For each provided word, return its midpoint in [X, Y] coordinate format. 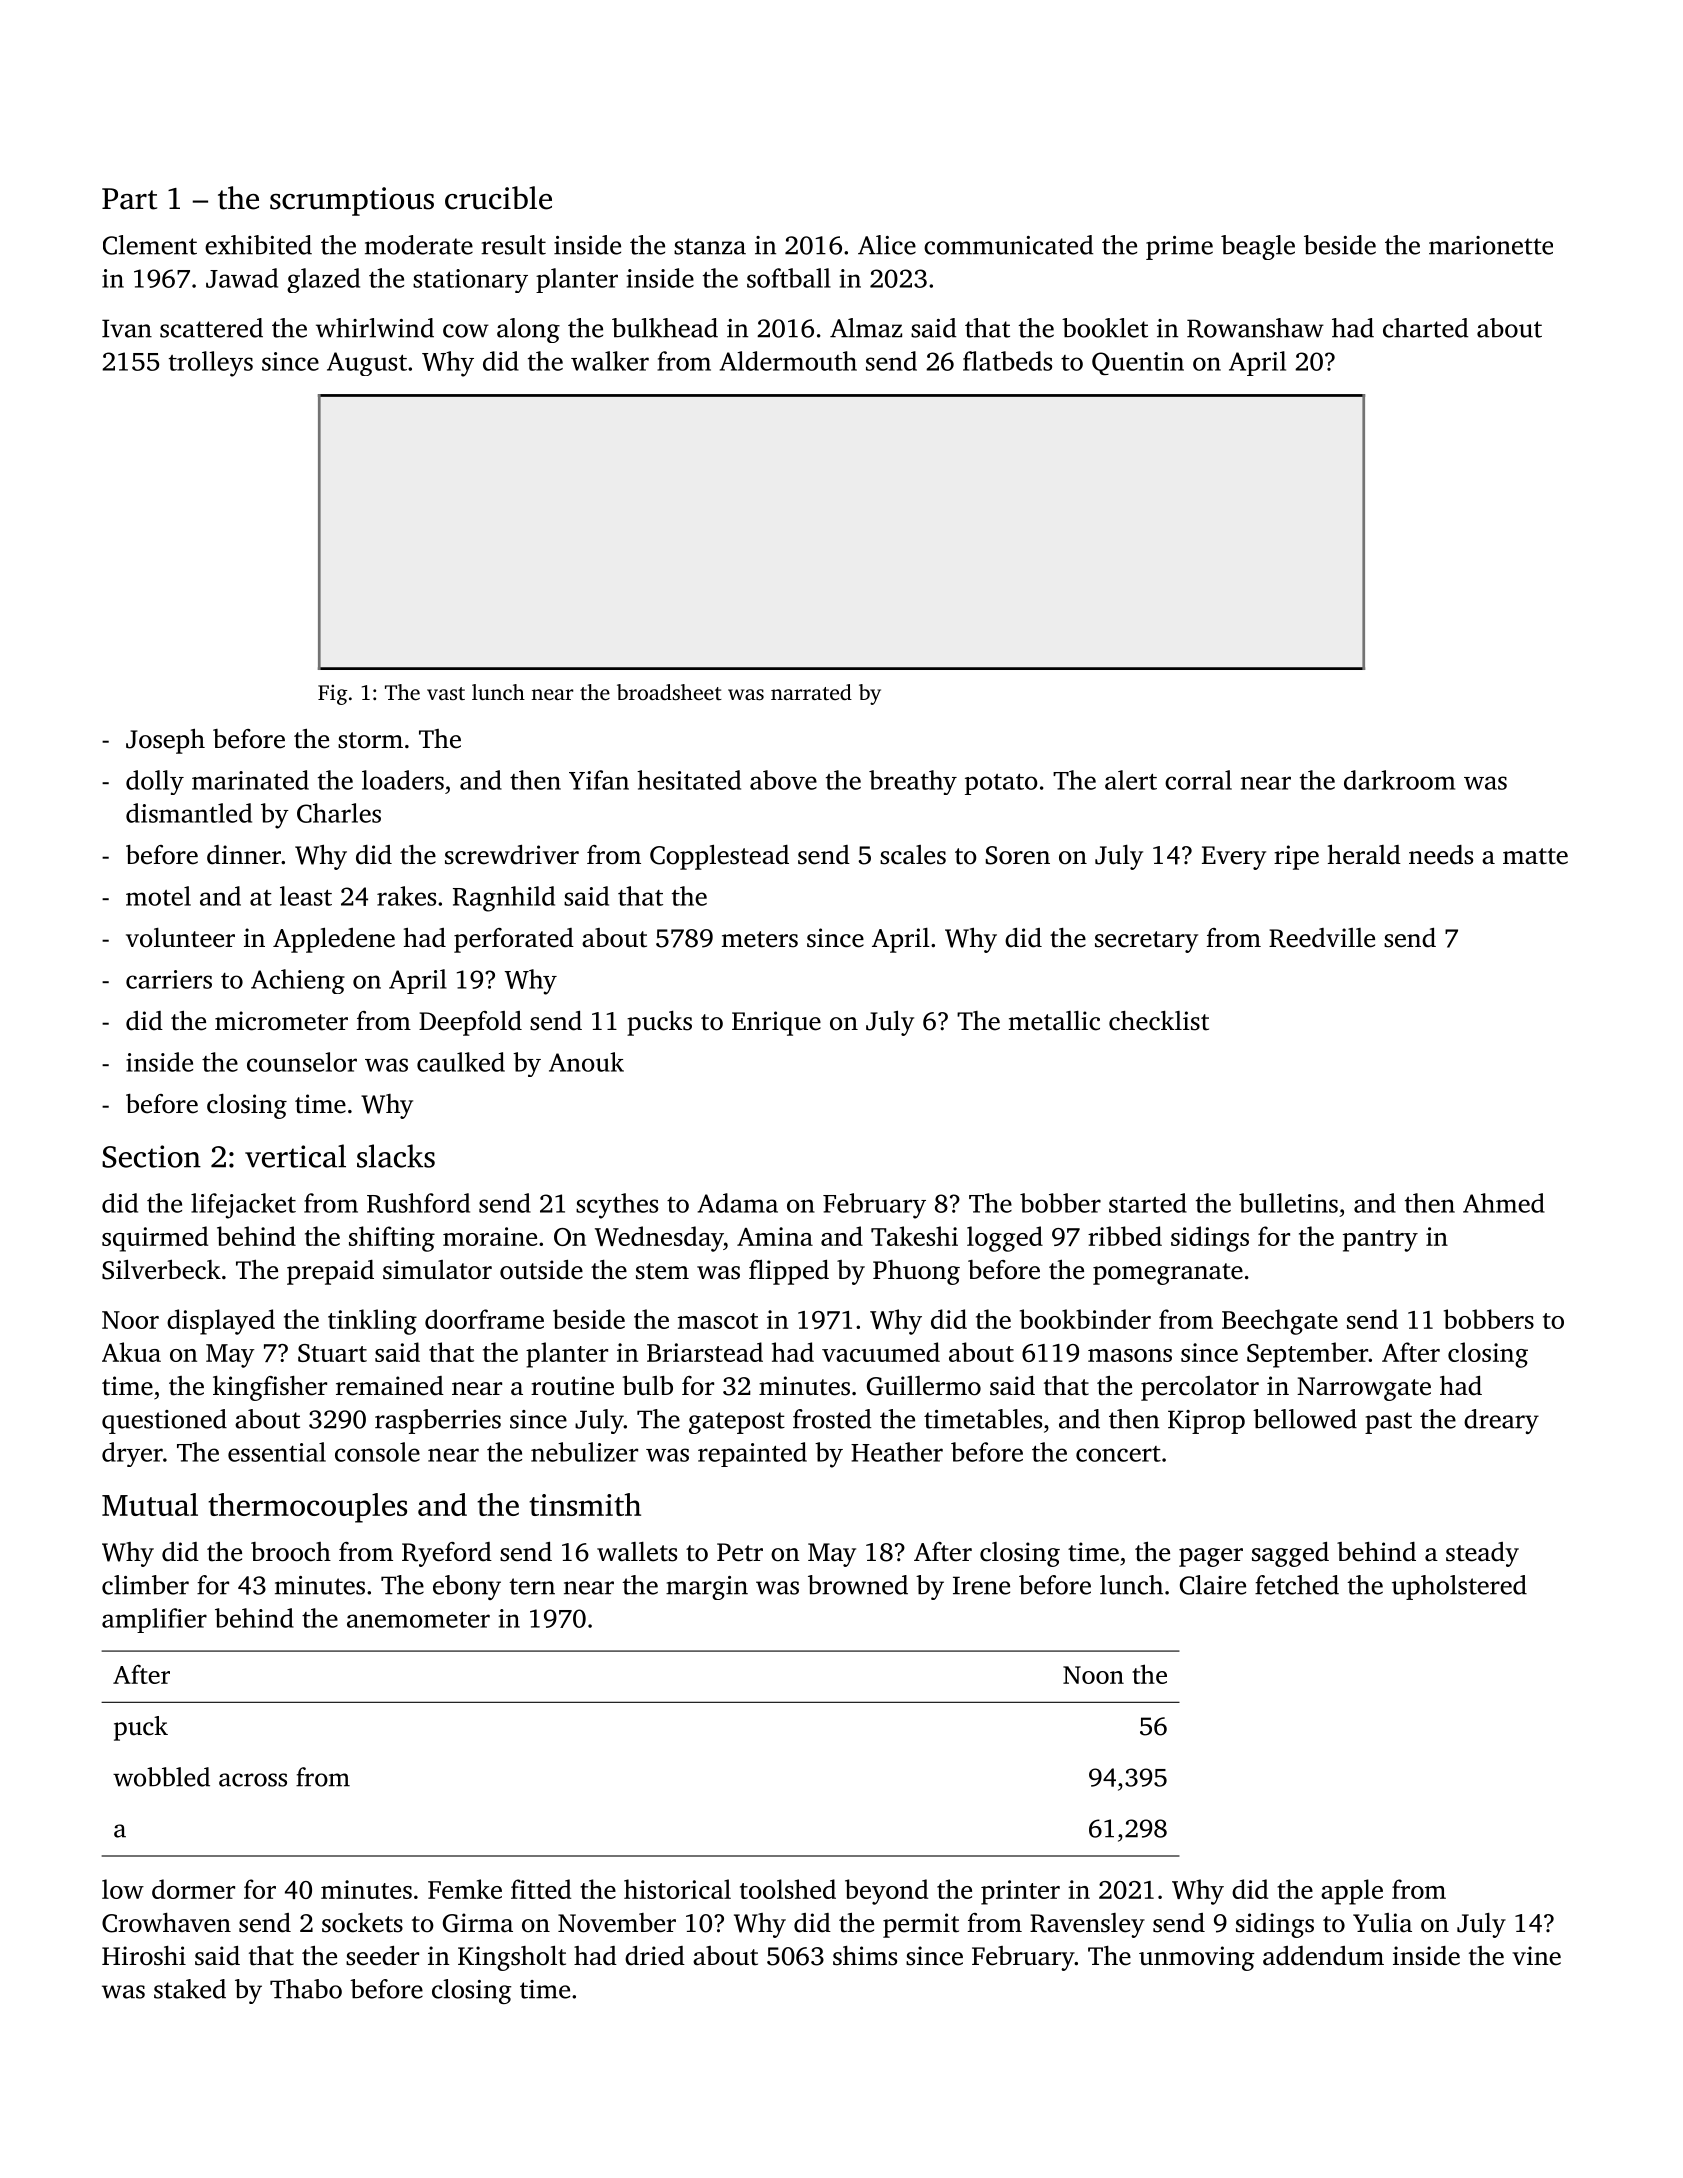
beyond [886, 1892]
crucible [498, 198]
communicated [1008, 245]
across [253, 1780]
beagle [1258, 247]
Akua [131, 1352]
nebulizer [584, 1452]
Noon [1093, 1675]
